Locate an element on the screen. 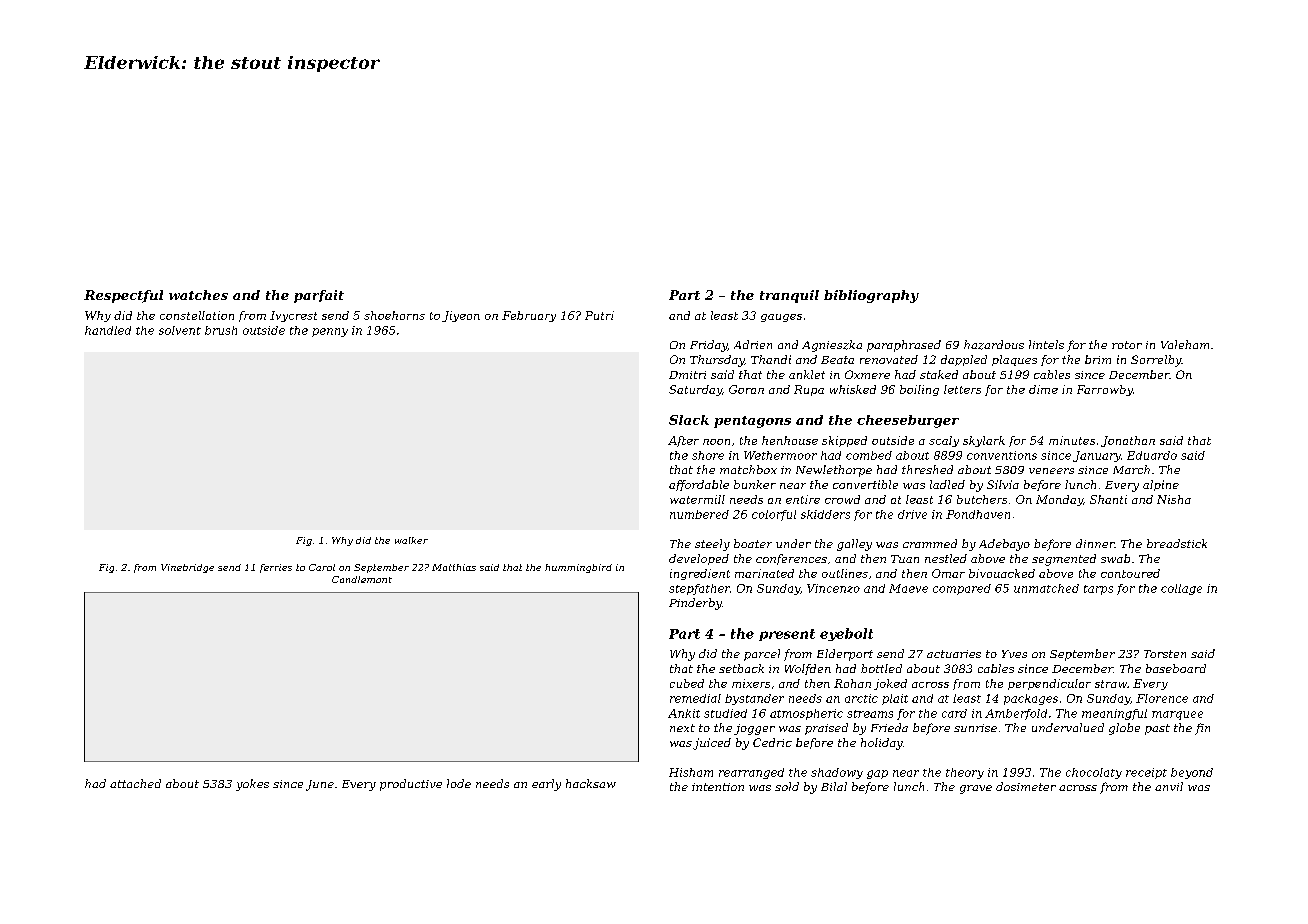 This screenshot has height=924, width=1308. next is located at coordinates (682, 728).
